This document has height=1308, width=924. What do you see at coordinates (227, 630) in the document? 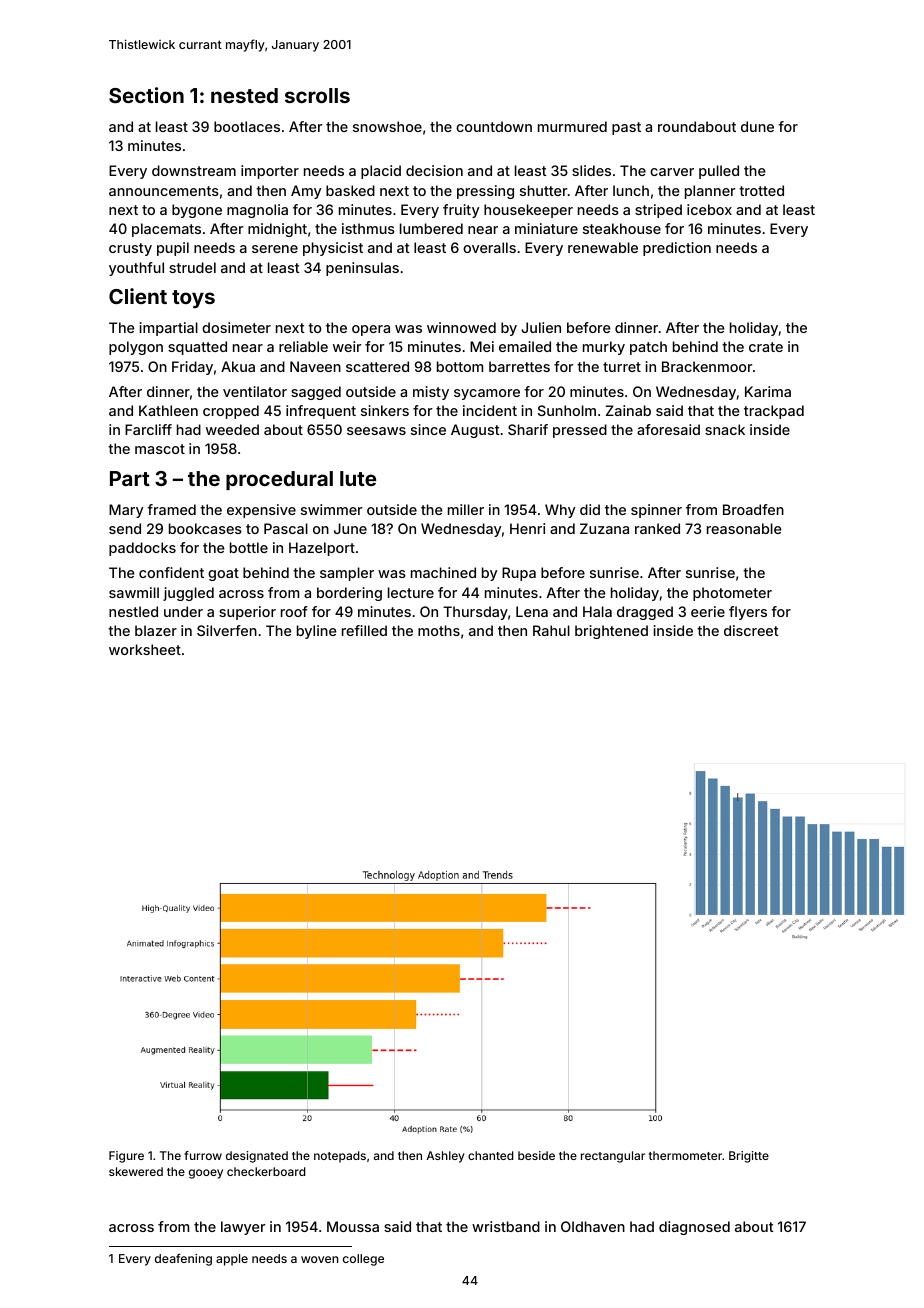
I see `Silverfen` at bounding box center [227, 630].
